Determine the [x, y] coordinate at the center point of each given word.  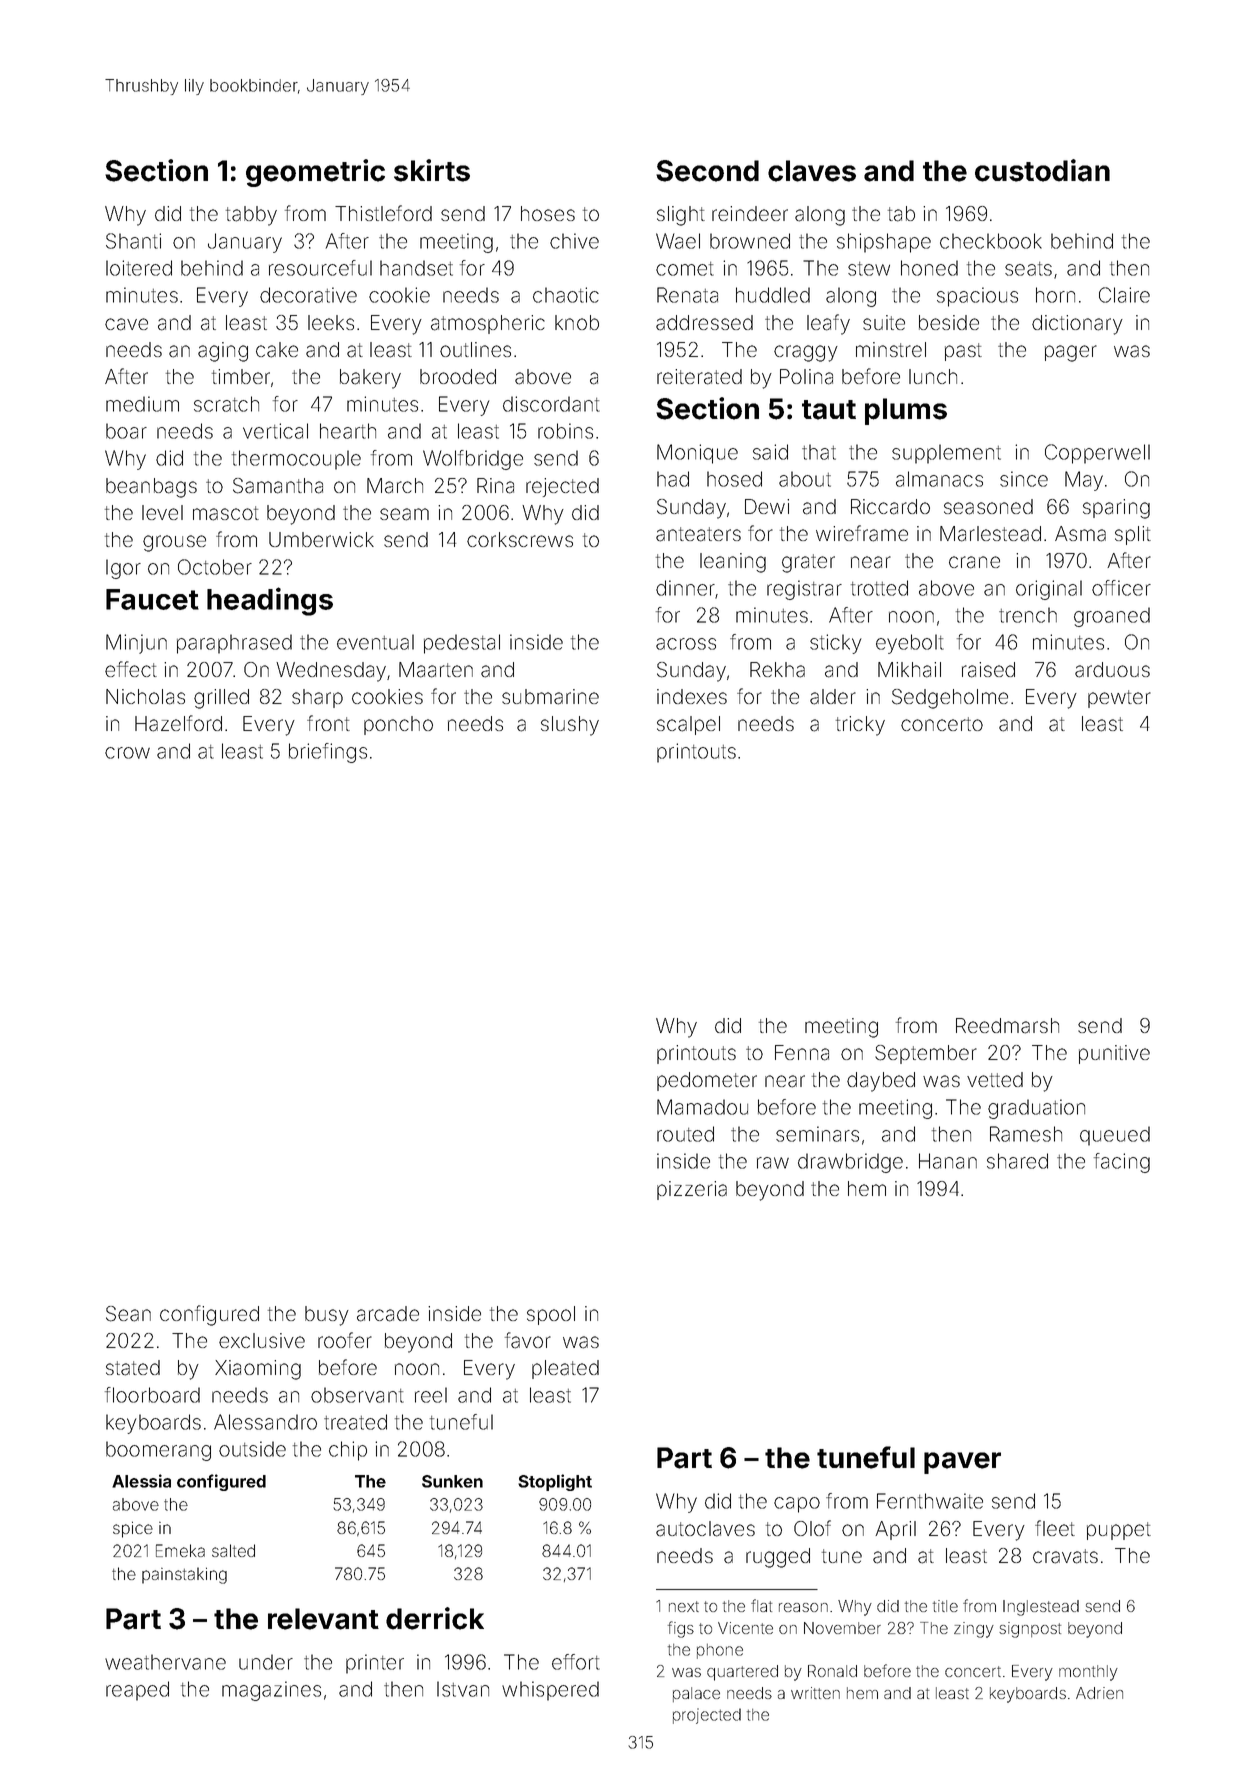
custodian [1042, 170]
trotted [879, 588]
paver [962, 1463]
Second [707, 171]
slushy [570, 726]
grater [808, 563]
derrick [435, 1618]
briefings [328, 753]
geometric [315, 173]
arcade [388, 1314]
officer [1121, 588]
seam [404, 514]
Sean [128, 1314]
